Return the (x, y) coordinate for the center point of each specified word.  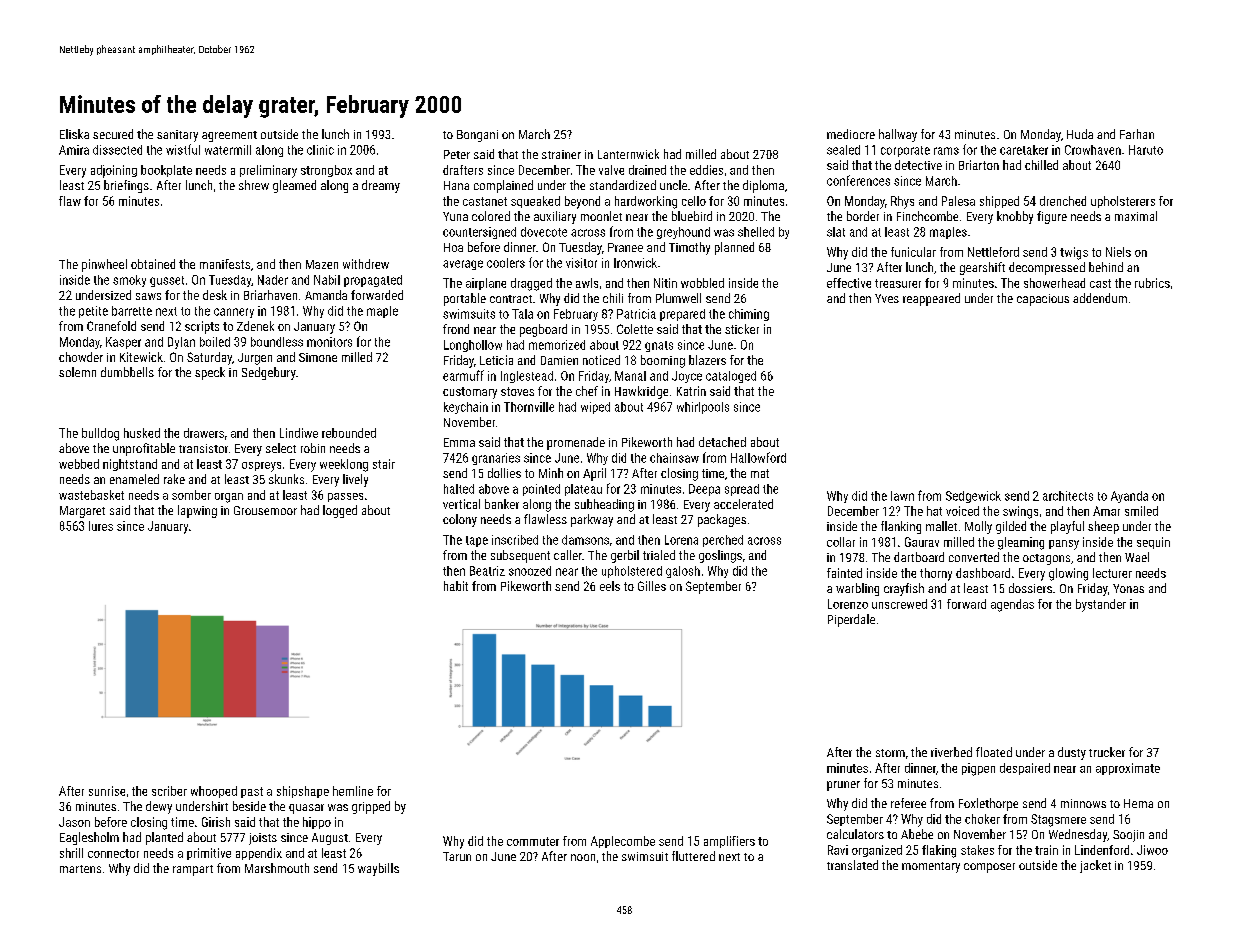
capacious (1043, 300)
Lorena (681, 540)
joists (263, 839)
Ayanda (1129, 497)
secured (113, 134)
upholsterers (1123, 202)
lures (101, 526)
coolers (506, 263)
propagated (373, 281)
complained (503, 186)
